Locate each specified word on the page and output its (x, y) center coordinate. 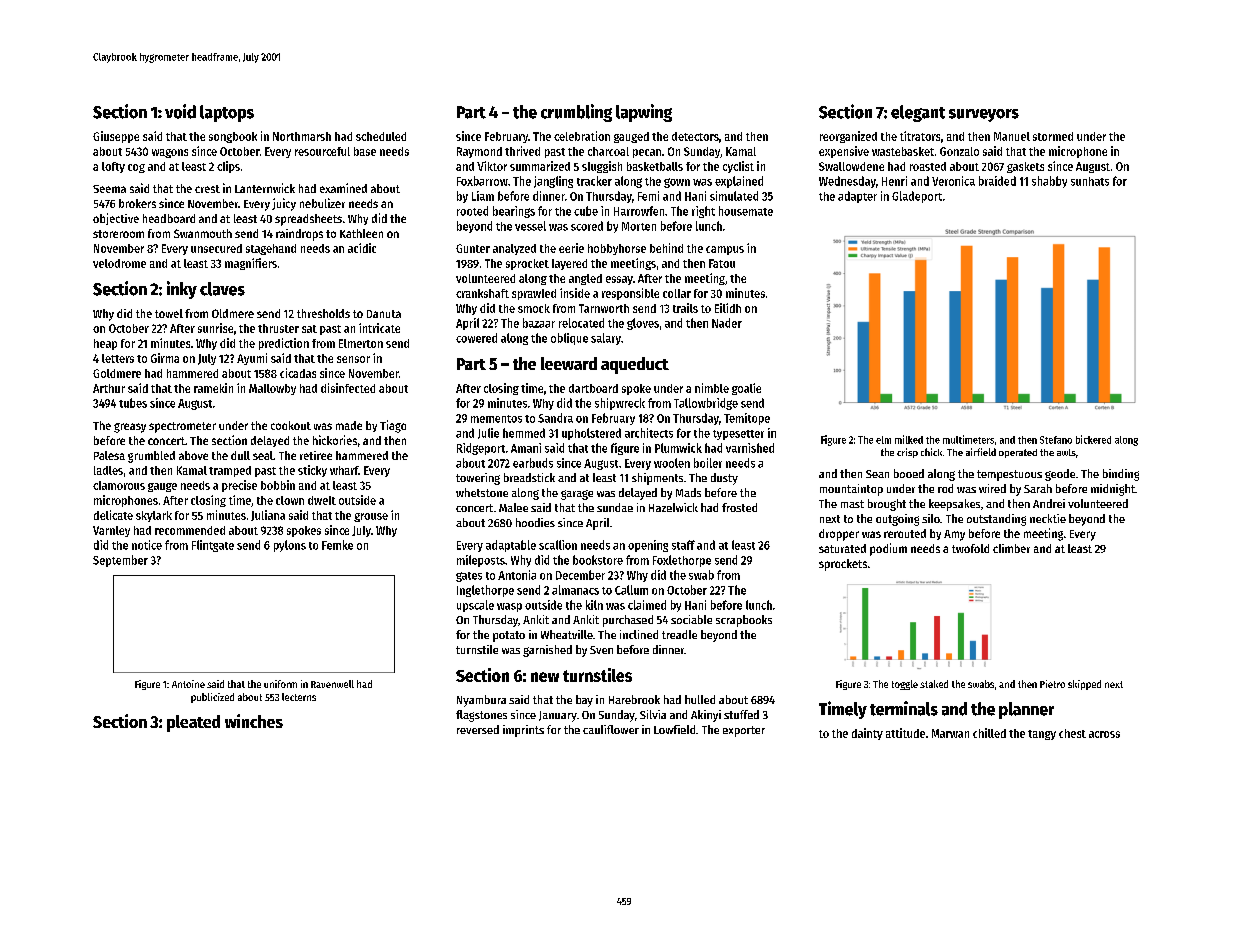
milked (909, 439)
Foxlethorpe (682, 561)
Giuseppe (116, 137)
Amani (526, 448)
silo (931, 518)
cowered (476, 338)
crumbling (576, 113)
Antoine (188, 684)
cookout (291, 425)
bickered (1093, 439)
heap (105, 344)
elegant (918, 113)
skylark (154, 516)
